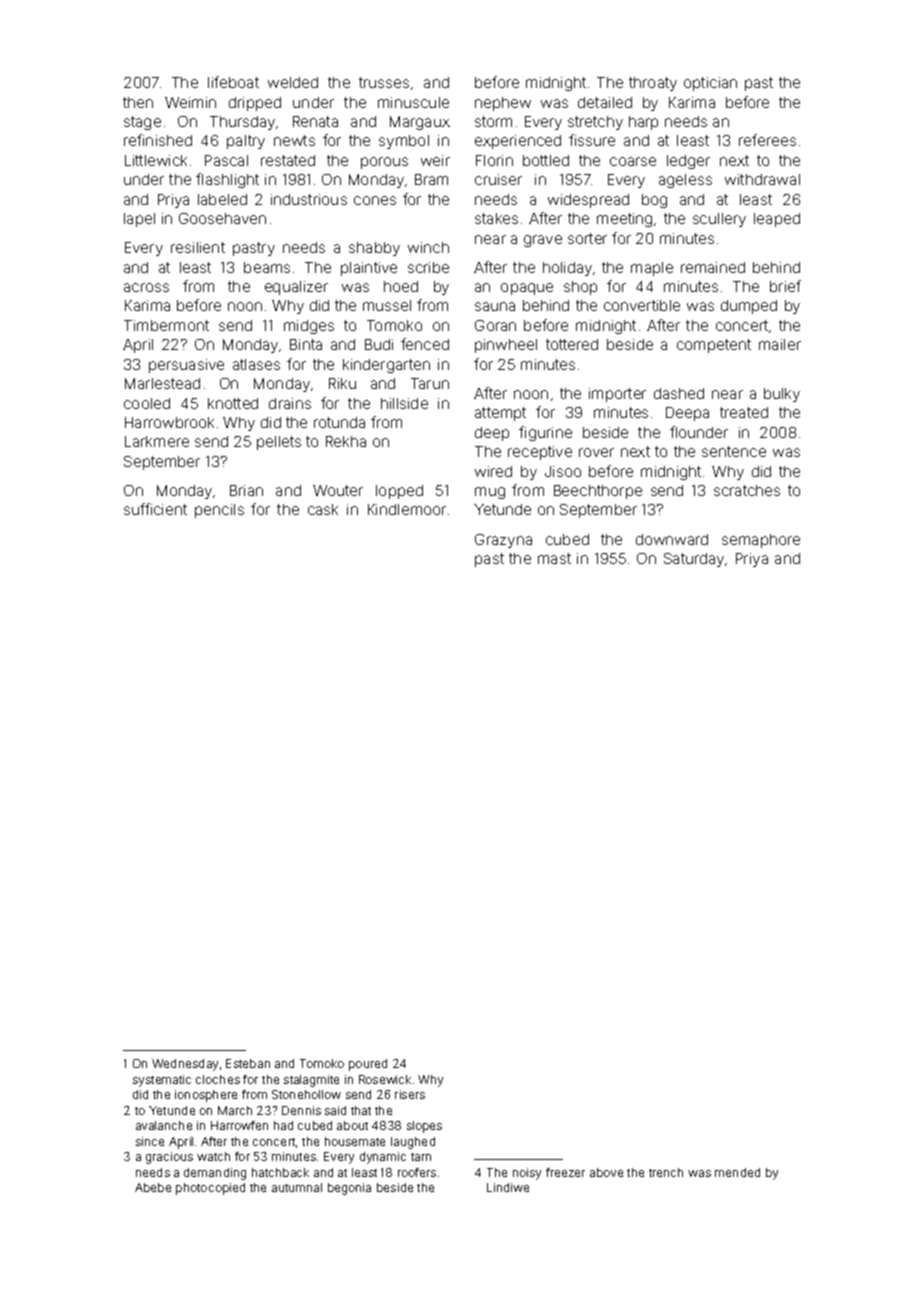  What do you see at coordinates (617, 395) in the page?
I see `importer` at bounding box center [617, 395].
